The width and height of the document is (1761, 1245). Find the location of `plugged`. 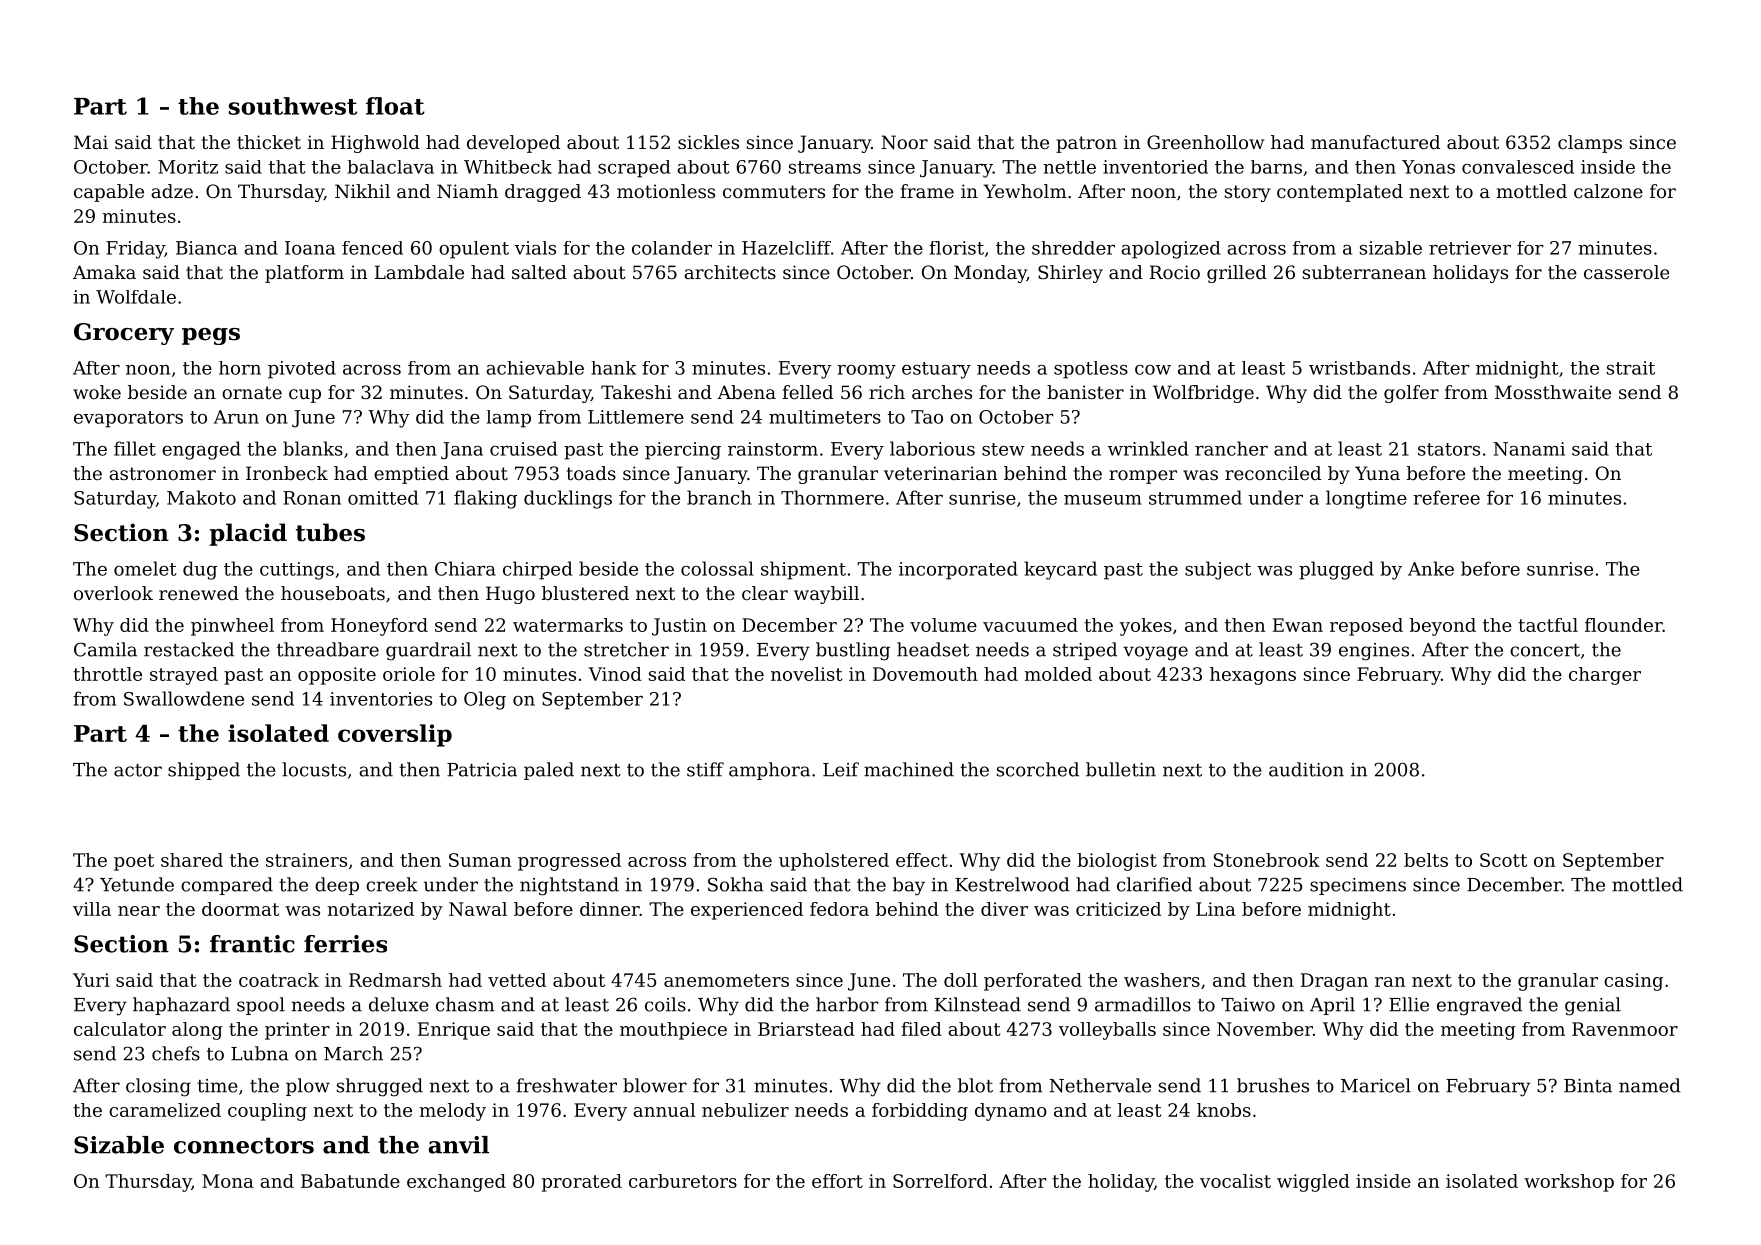

plugged is located at coordinates (1336, 570).
